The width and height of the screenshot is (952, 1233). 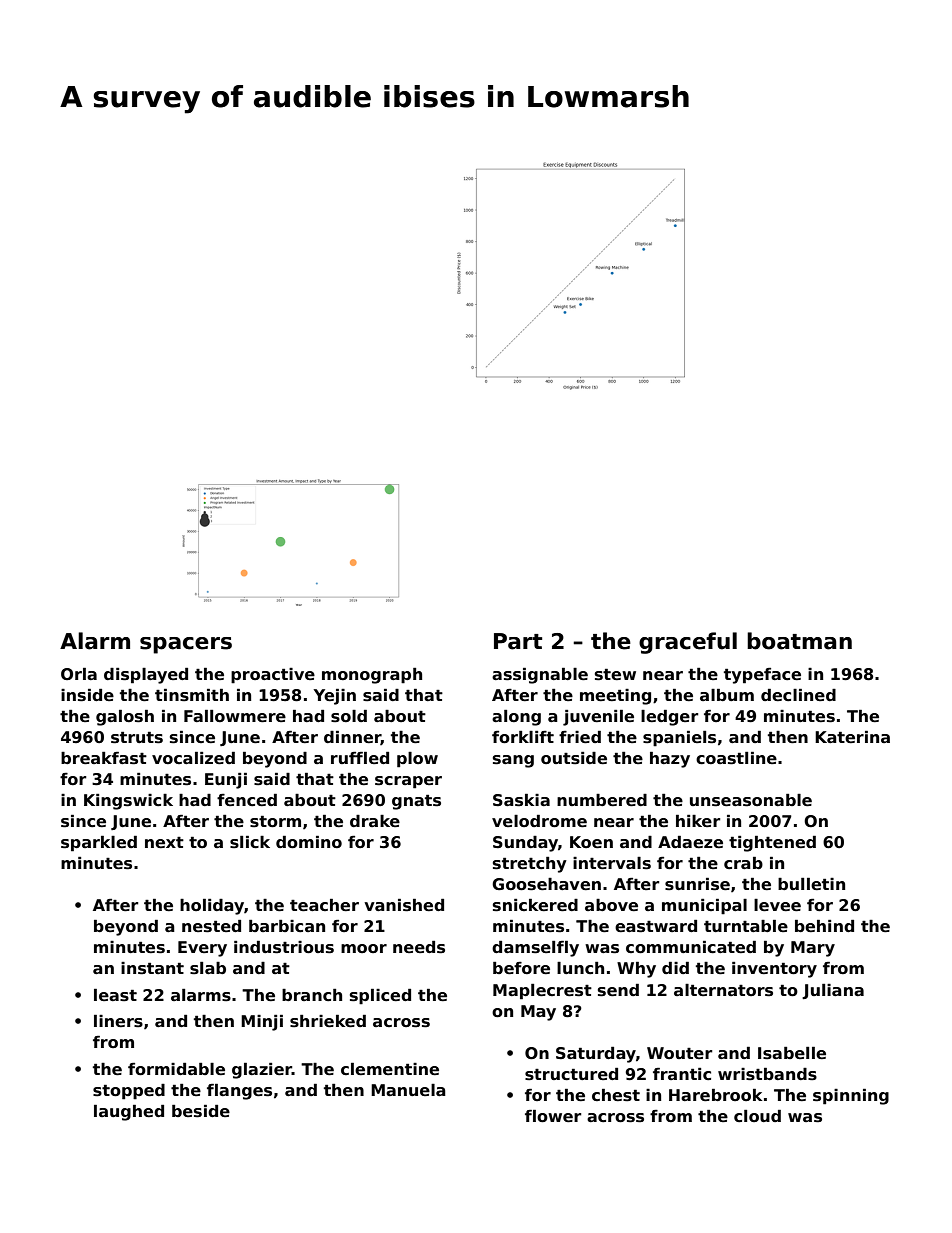 I want to click on clementine, so click(x=390, y=1069).
